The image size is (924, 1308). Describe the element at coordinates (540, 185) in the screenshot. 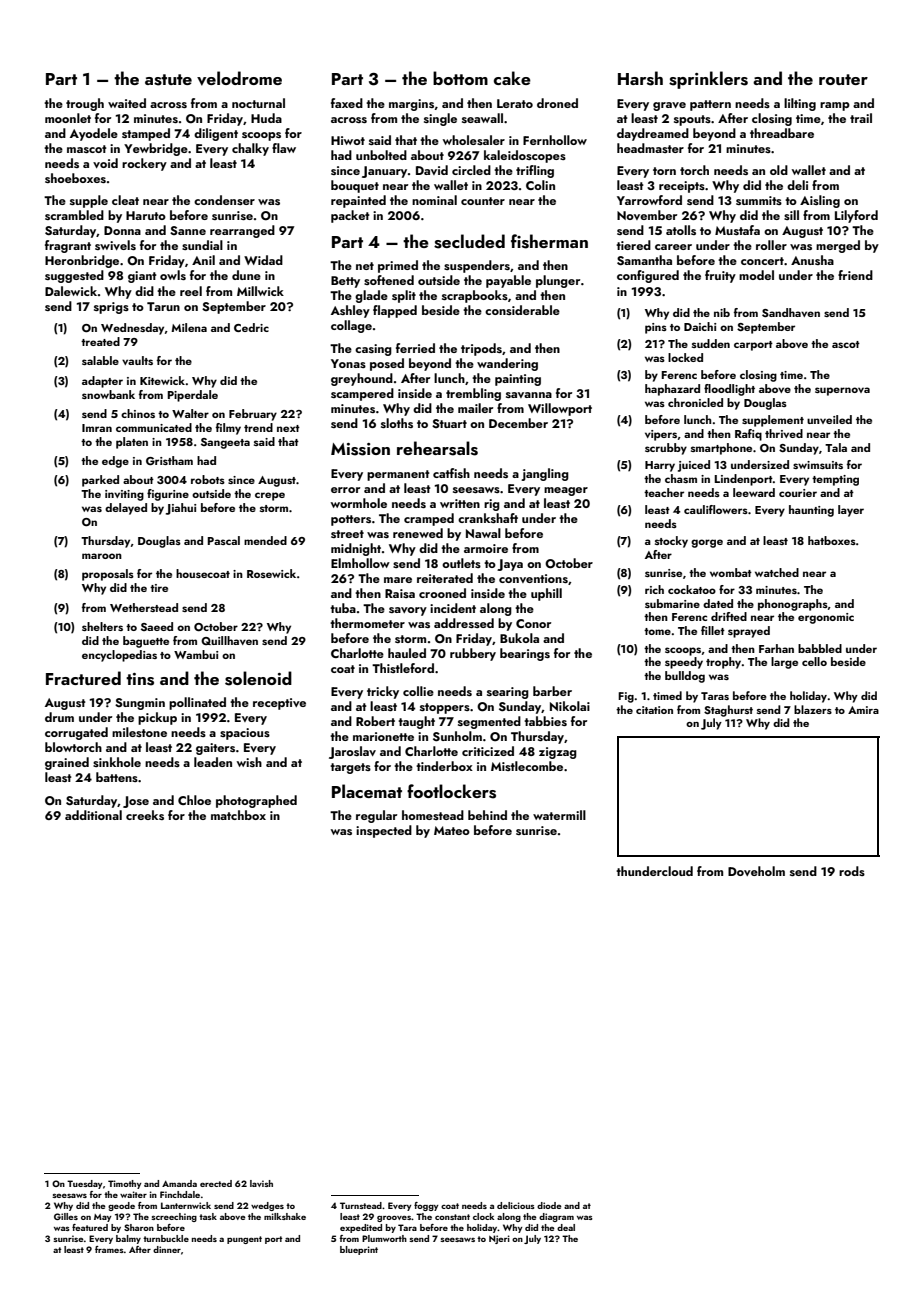

I see `Colin` at that location.
